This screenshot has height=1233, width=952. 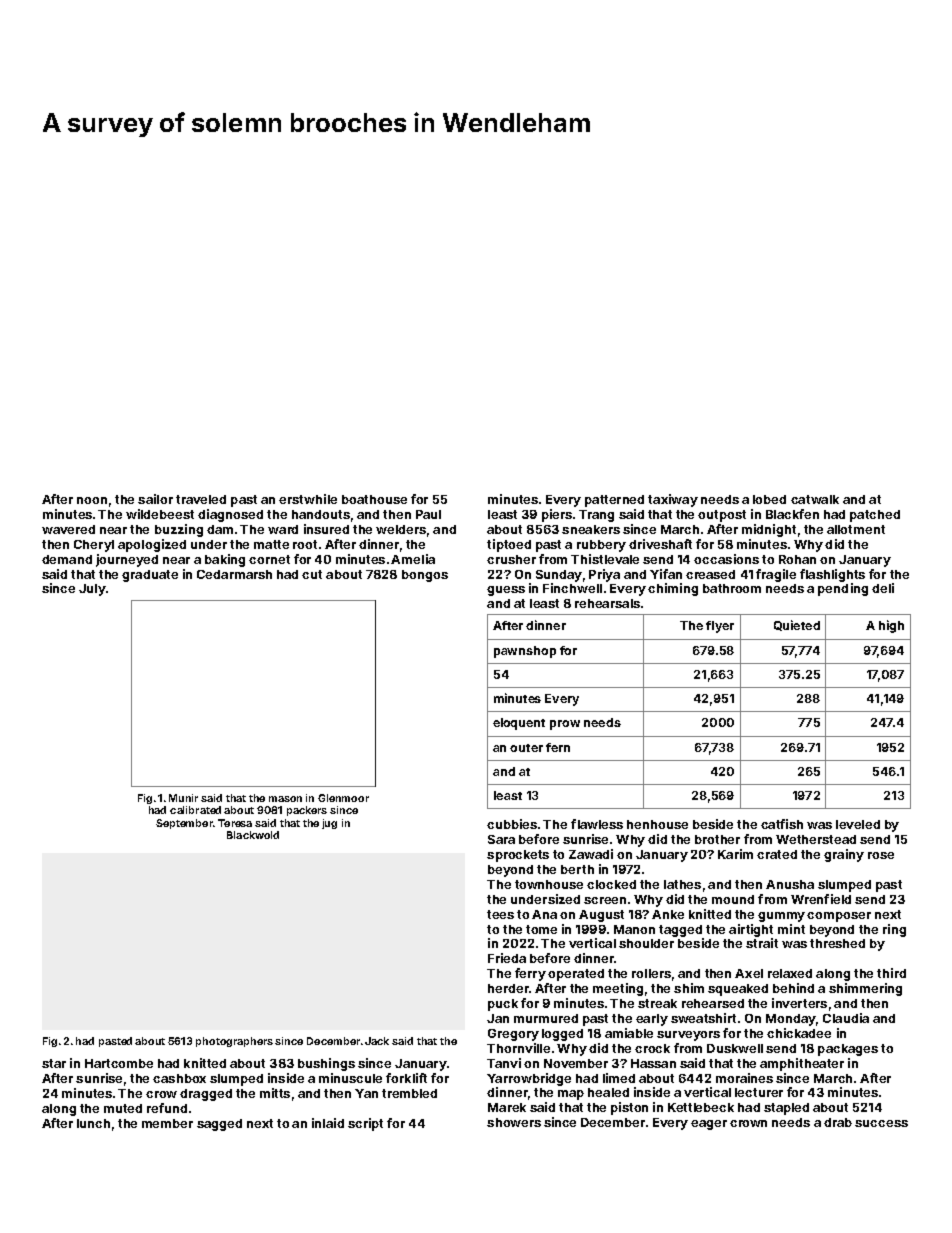 What do you see at coordinates (92, 590) in the screenshot?
I see `July` at bounding box center [92, 590].
